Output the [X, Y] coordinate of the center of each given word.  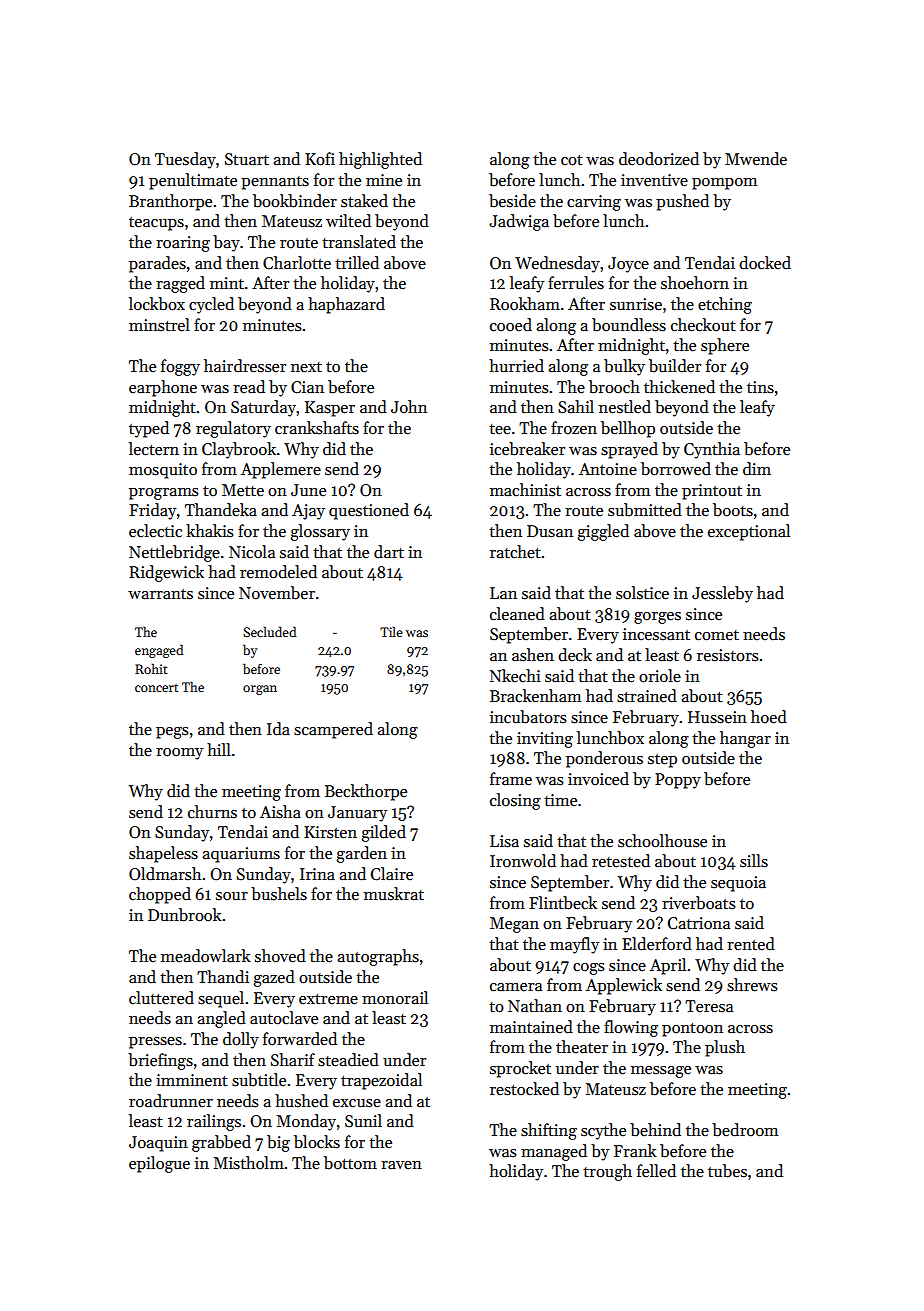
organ [260, 690]
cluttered [161, 998]
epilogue [159, 1164]
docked [765, 263]
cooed [511, 325]
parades [157, 264]
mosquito [163, 471]
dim [757, 469]
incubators [528, 717]
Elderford [657, 944]
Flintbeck [563, 903]
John [409, 406]
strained [647, 696]
